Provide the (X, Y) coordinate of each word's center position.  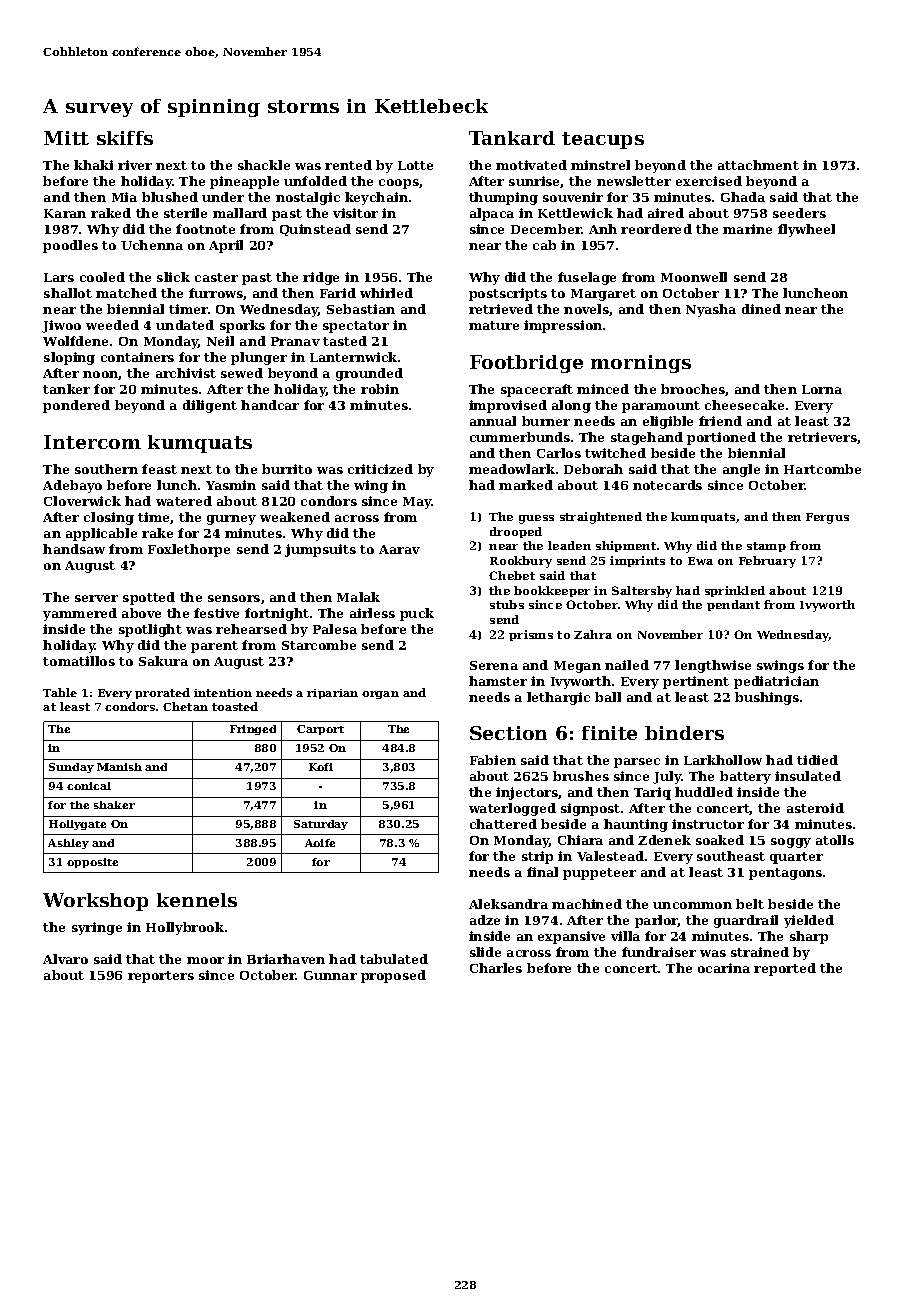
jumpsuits (320, 550)
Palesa (335, 629)
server (96, 598)
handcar (270, 405)
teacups (603, 140)
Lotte (415, 165)
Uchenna (152, 245)
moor (205, 960)
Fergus (827, 518)
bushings (767, 698)
